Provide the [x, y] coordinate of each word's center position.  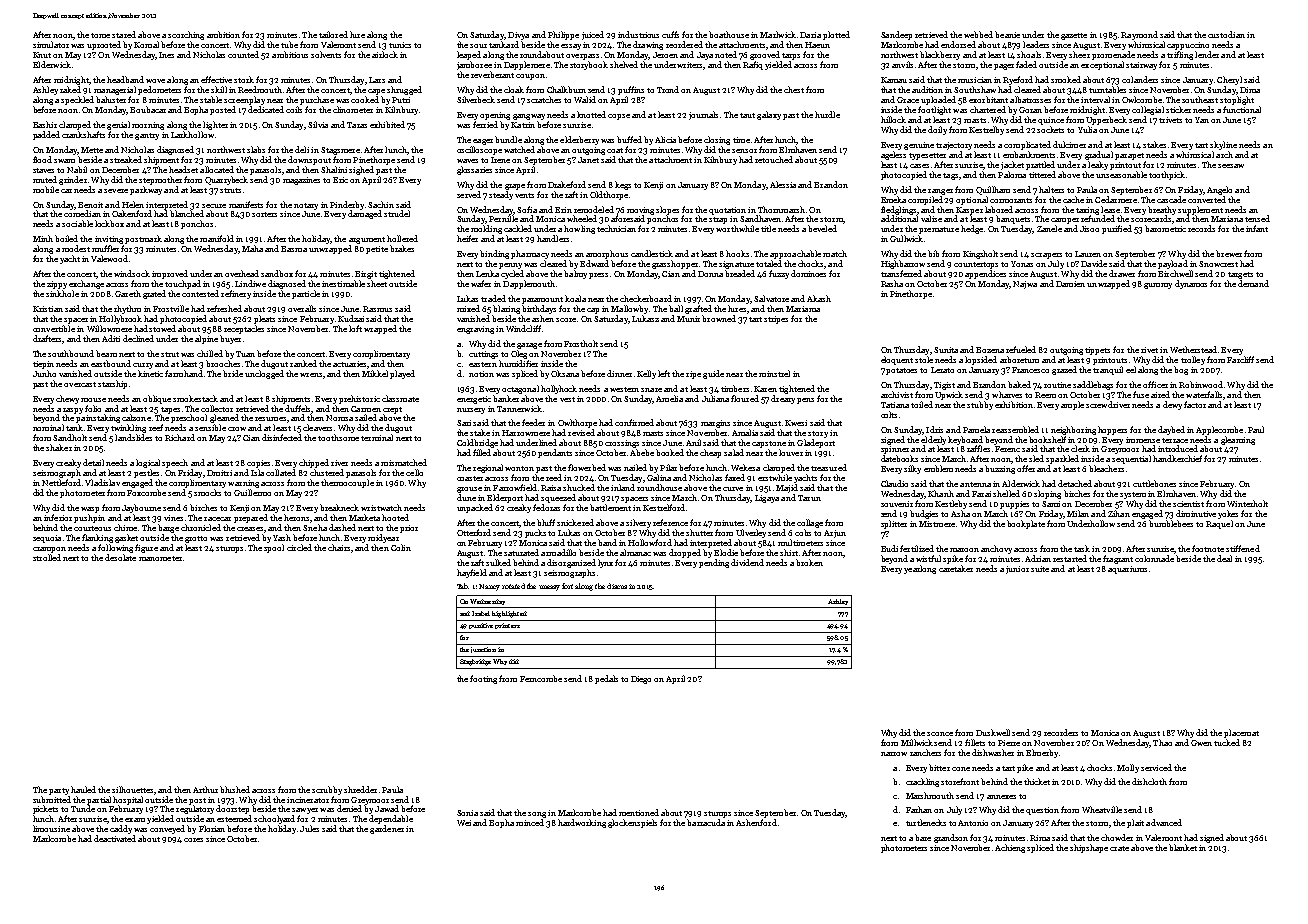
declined [138, 338]
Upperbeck [1106, 120]
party [59, 791]
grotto [196, 539]
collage [810, 523]
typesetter [927, 156]
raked [70, 89]
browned [719, 318]
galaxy [769, 115]
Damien [1070, 284]
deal [1224, 558]
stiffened [1243, 548]
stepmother [160, 180]
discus [617, 586]
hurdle [827, 114]
